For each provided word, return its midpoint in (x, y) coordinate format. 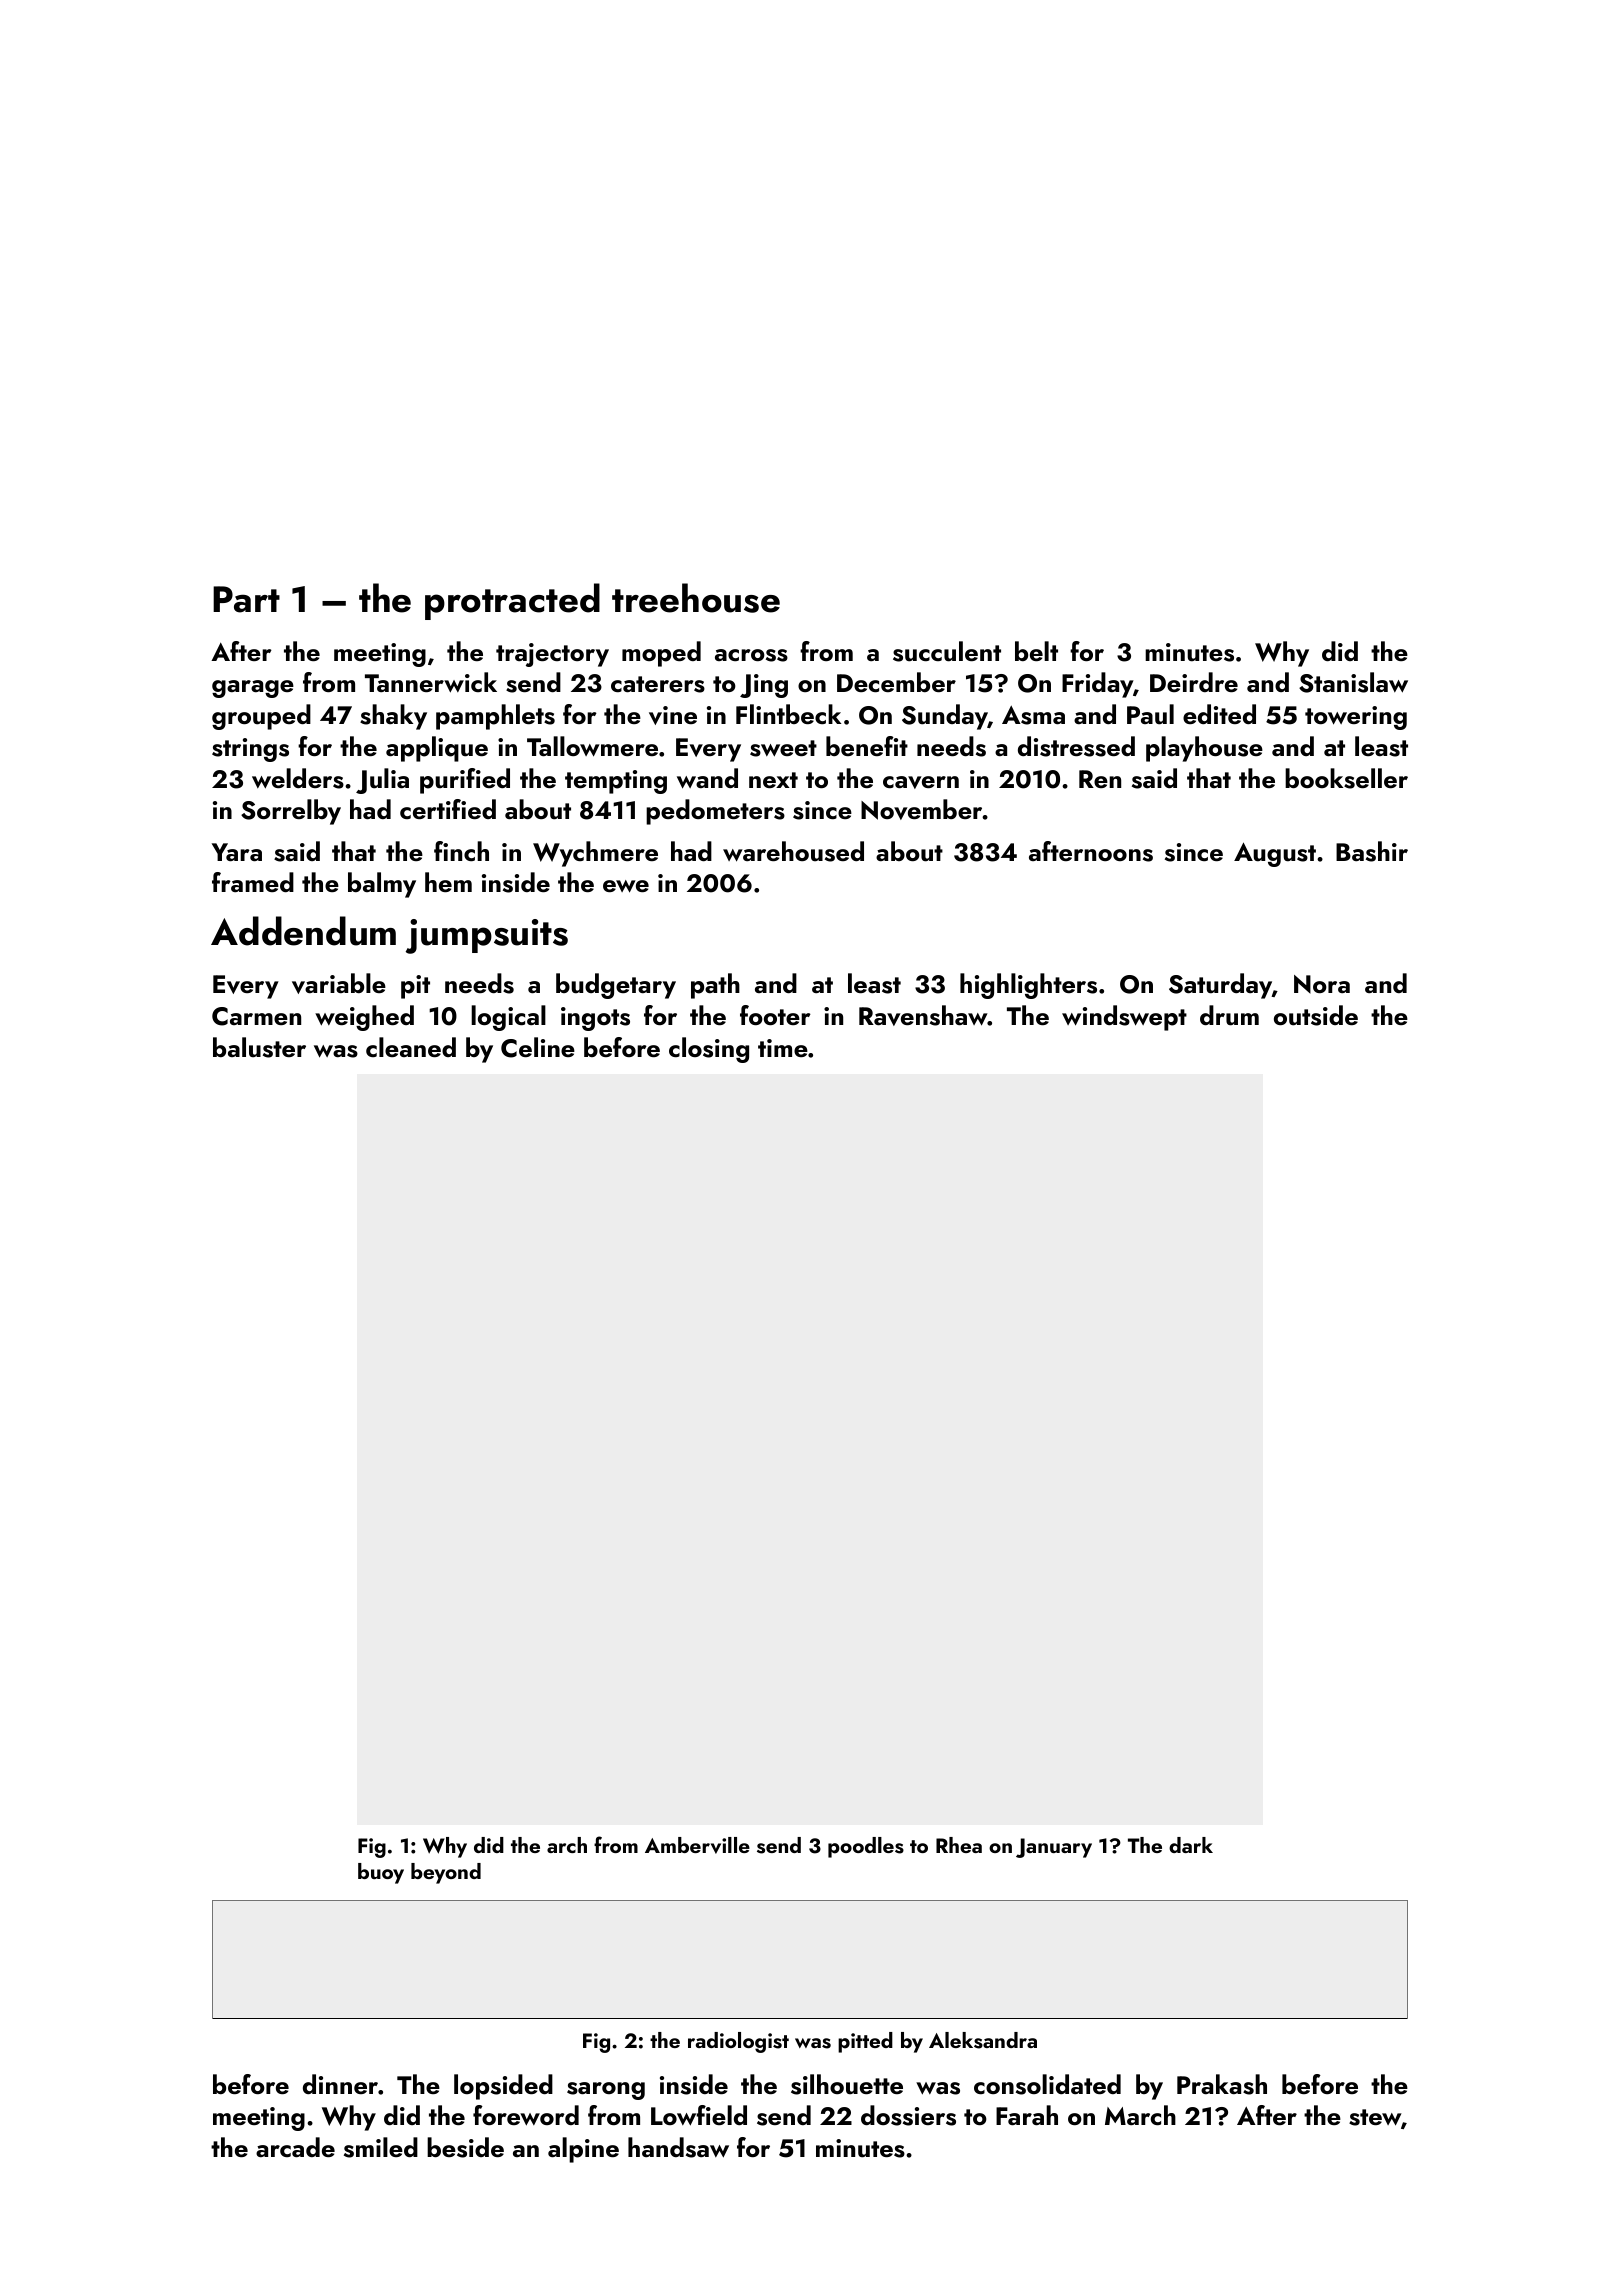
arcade (295, 2147)
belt (1036, 651)
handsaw (678, 2147)
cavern (921, 782)
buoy (381, 1873)
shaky (393, 717)
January (1054, 1848)
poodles (866, 1847)
